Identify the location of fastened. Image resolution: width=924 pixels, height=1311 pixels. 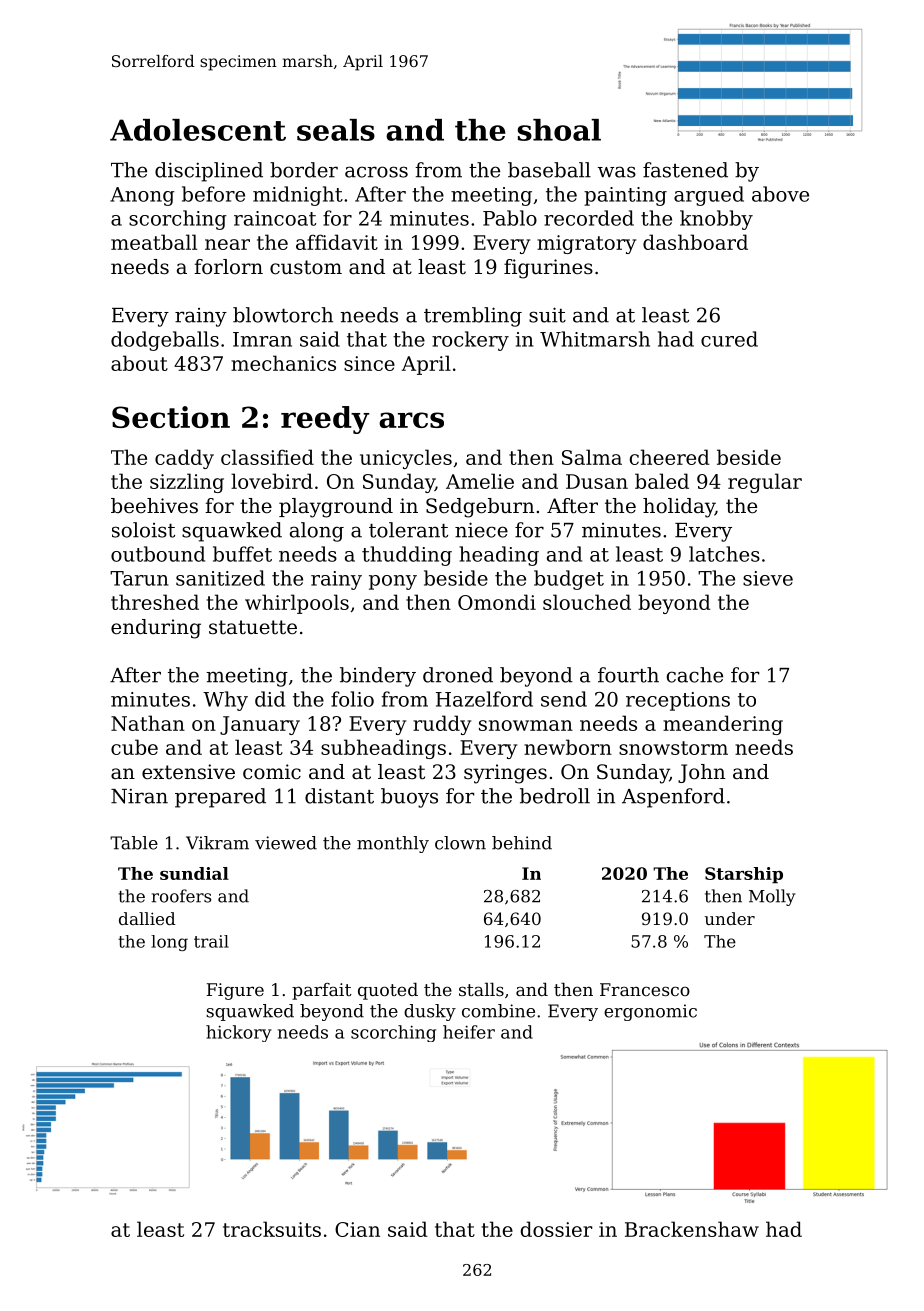
(685, 170).
